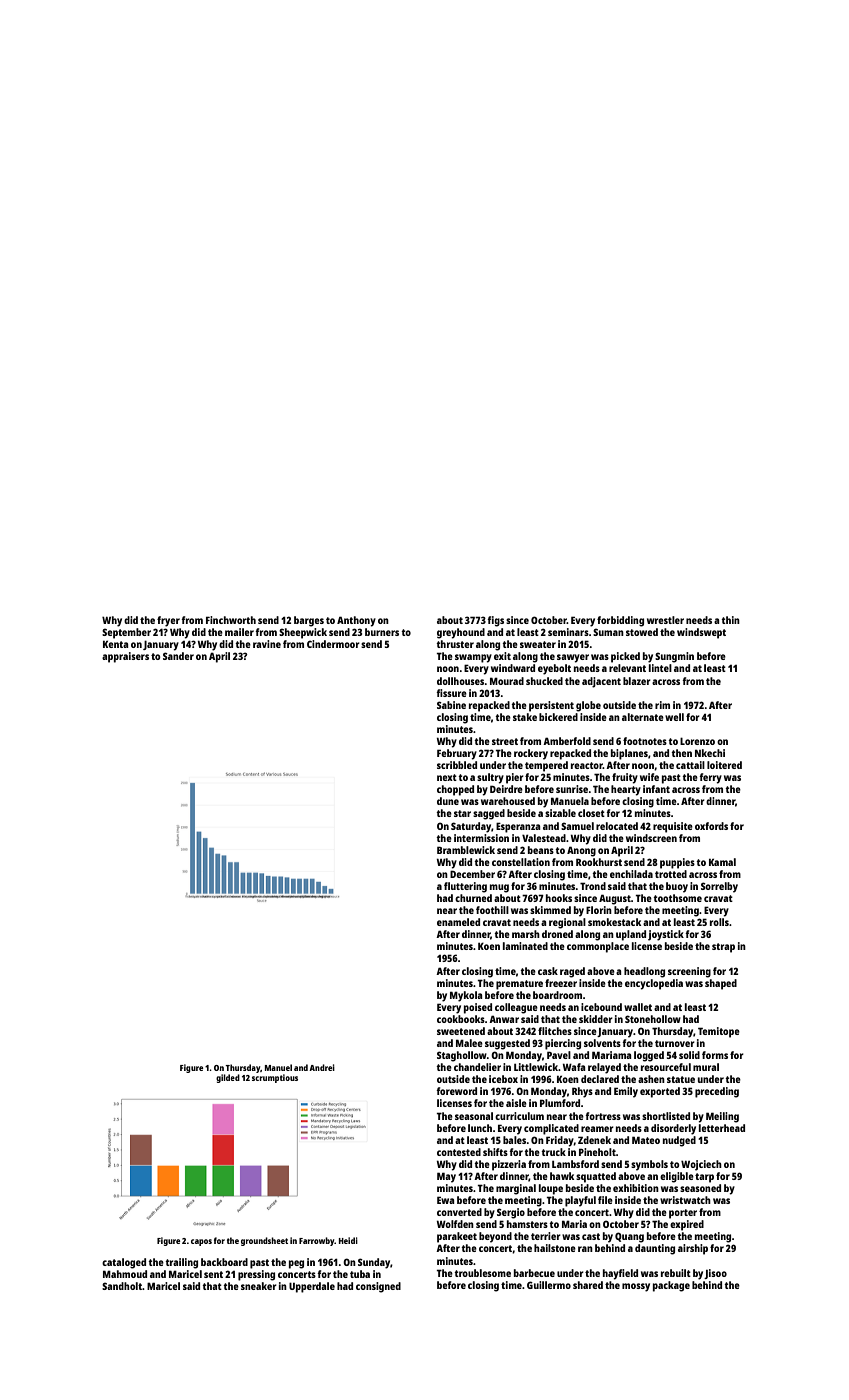  Describe the element at coordinates (228, 1078) in the screenshot. I see `gilded` at that location.
